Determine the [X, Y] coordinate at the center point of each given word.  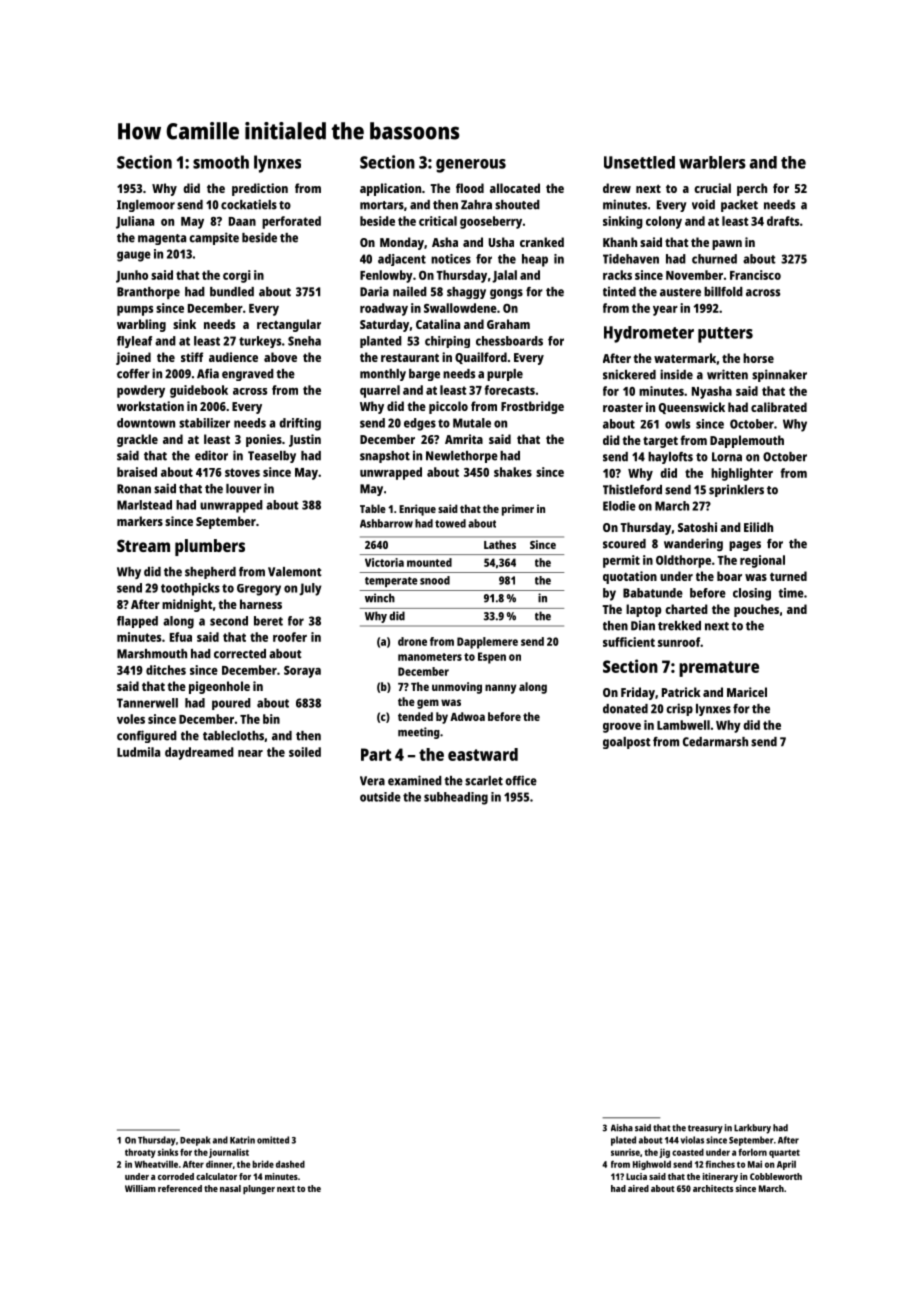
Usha [501, 242]
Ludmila [138, 752]
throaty [140, 1153]
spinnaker [779, 375]
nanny [500, 689]
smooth [221, 162]
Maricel [747, 692]
